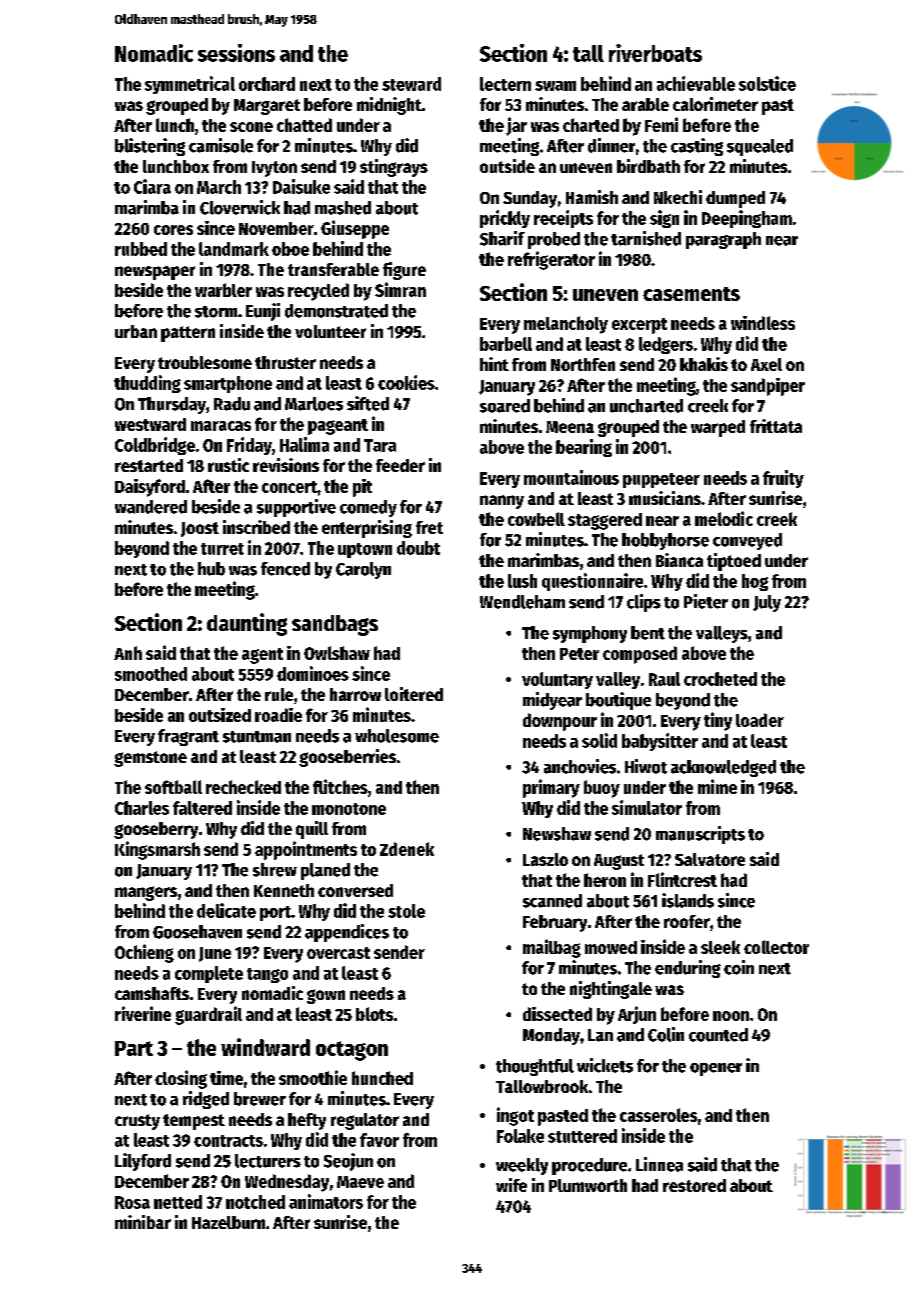  Describe the element at coordinates (767, 83) in the screenshot. I see `solstice` at that location.
